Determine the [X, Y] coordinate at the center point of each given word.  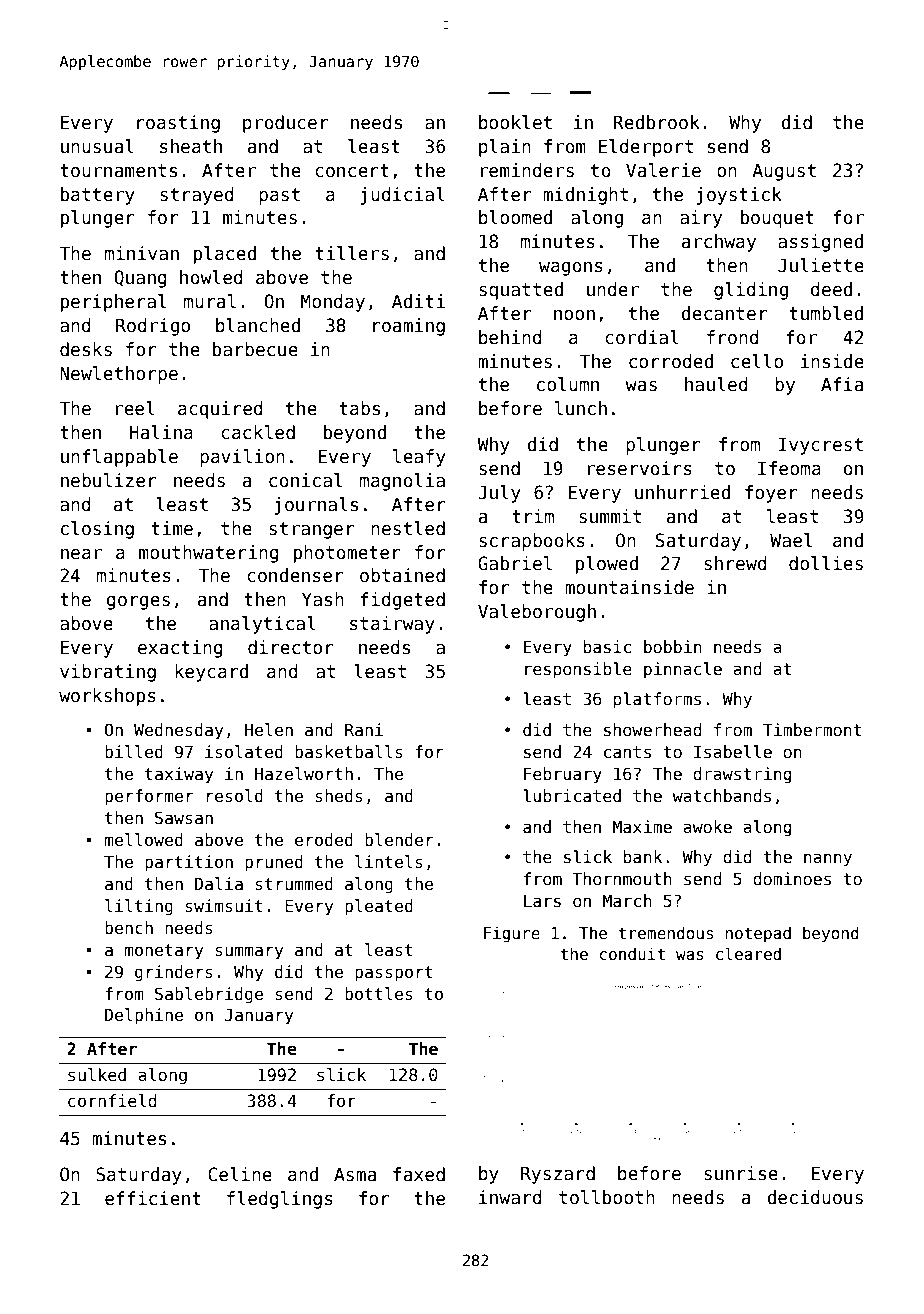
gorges [138, 603]
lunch [581, 408]
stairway [392, 625]
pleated [379, 907]
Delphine [144, 1016]
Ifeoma [789, 468]
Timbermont [812, 730]
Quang [140, 279]
